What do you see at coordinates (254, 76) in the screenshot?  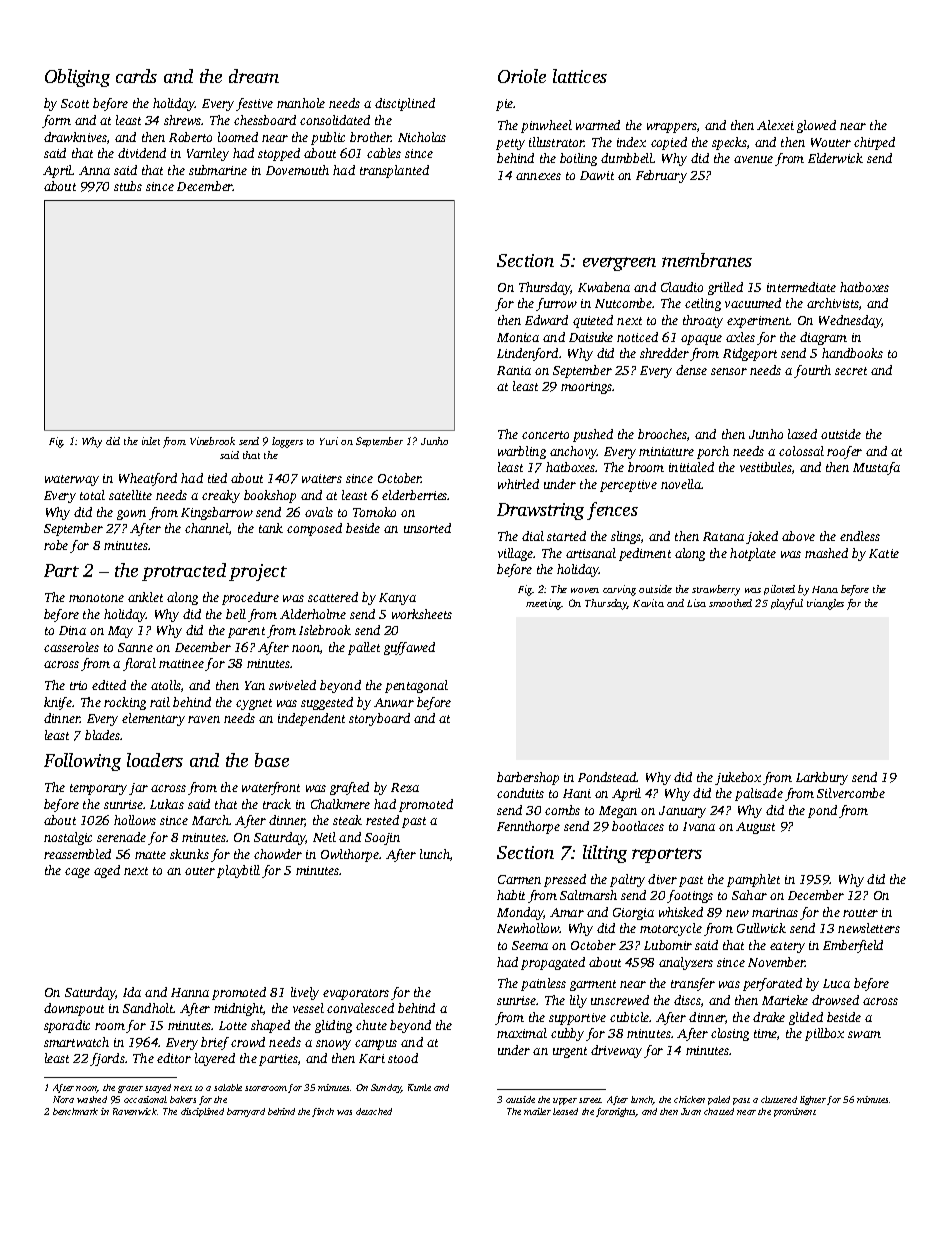 I see `dream` at bounding box center [254, 76].
